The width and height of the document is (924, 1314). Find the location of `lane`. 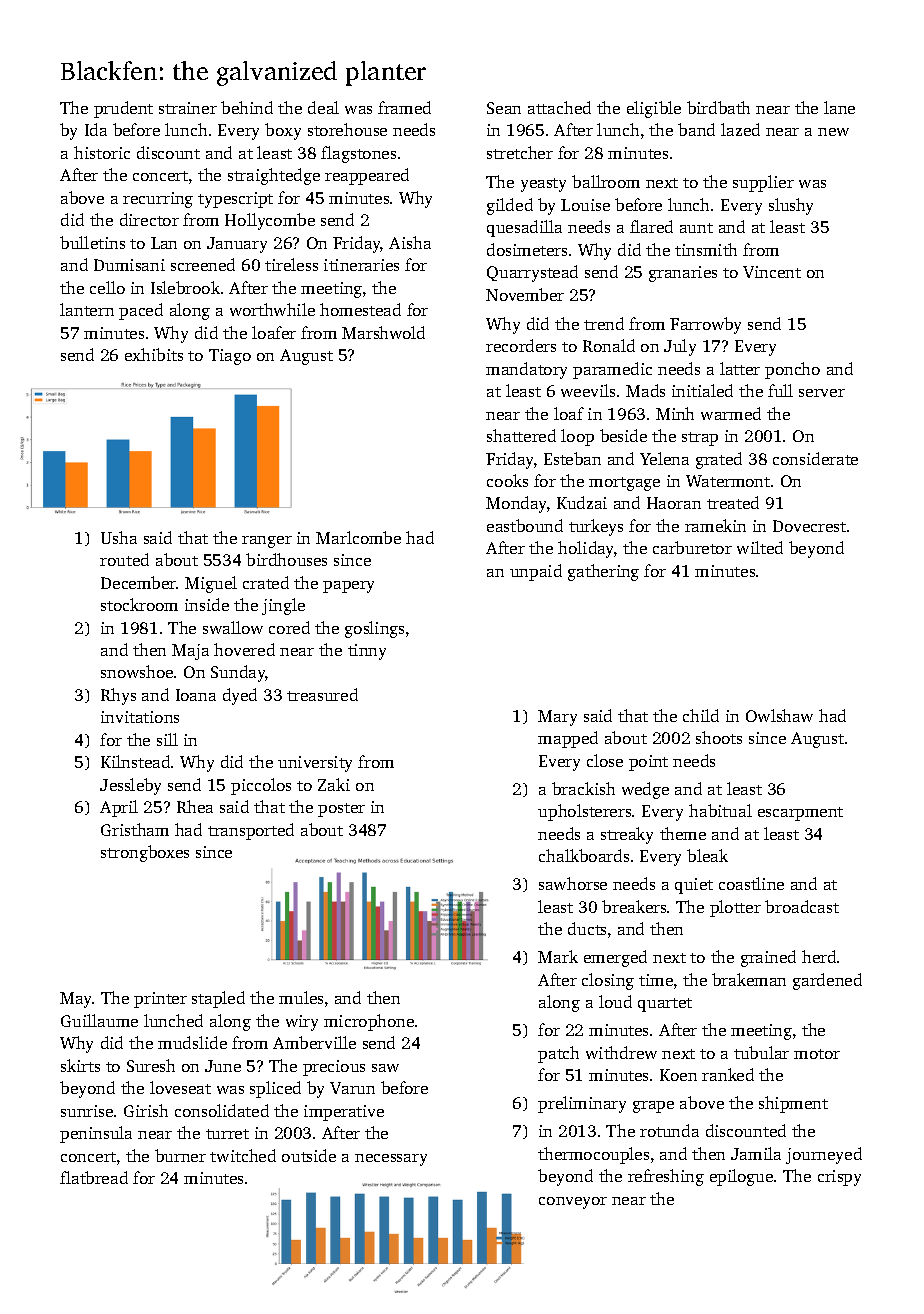

lane is located at coordinates (839, 107).
